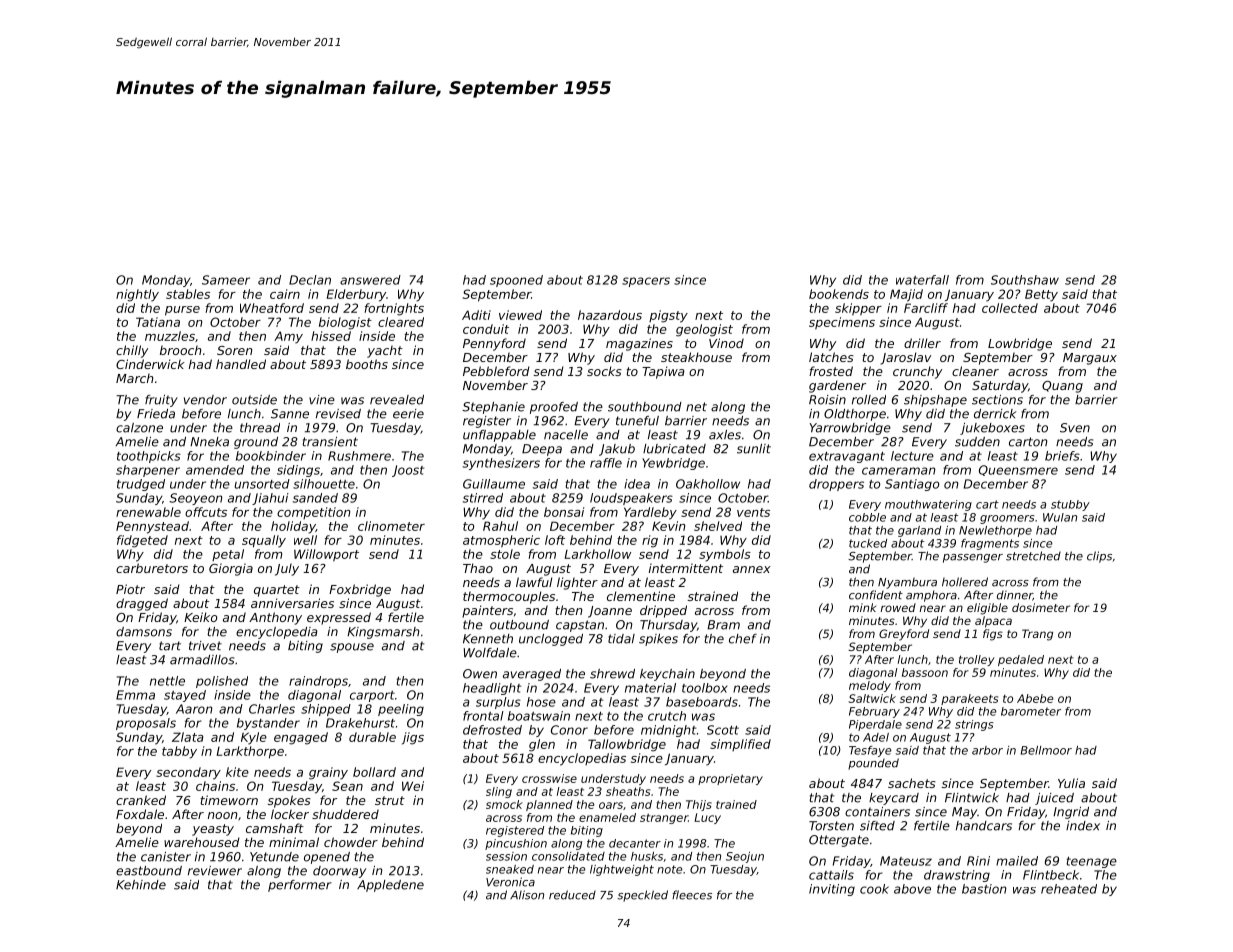 This screenshot has height=952, width=1233. I want to click on fortnights, so click(394, 309).
